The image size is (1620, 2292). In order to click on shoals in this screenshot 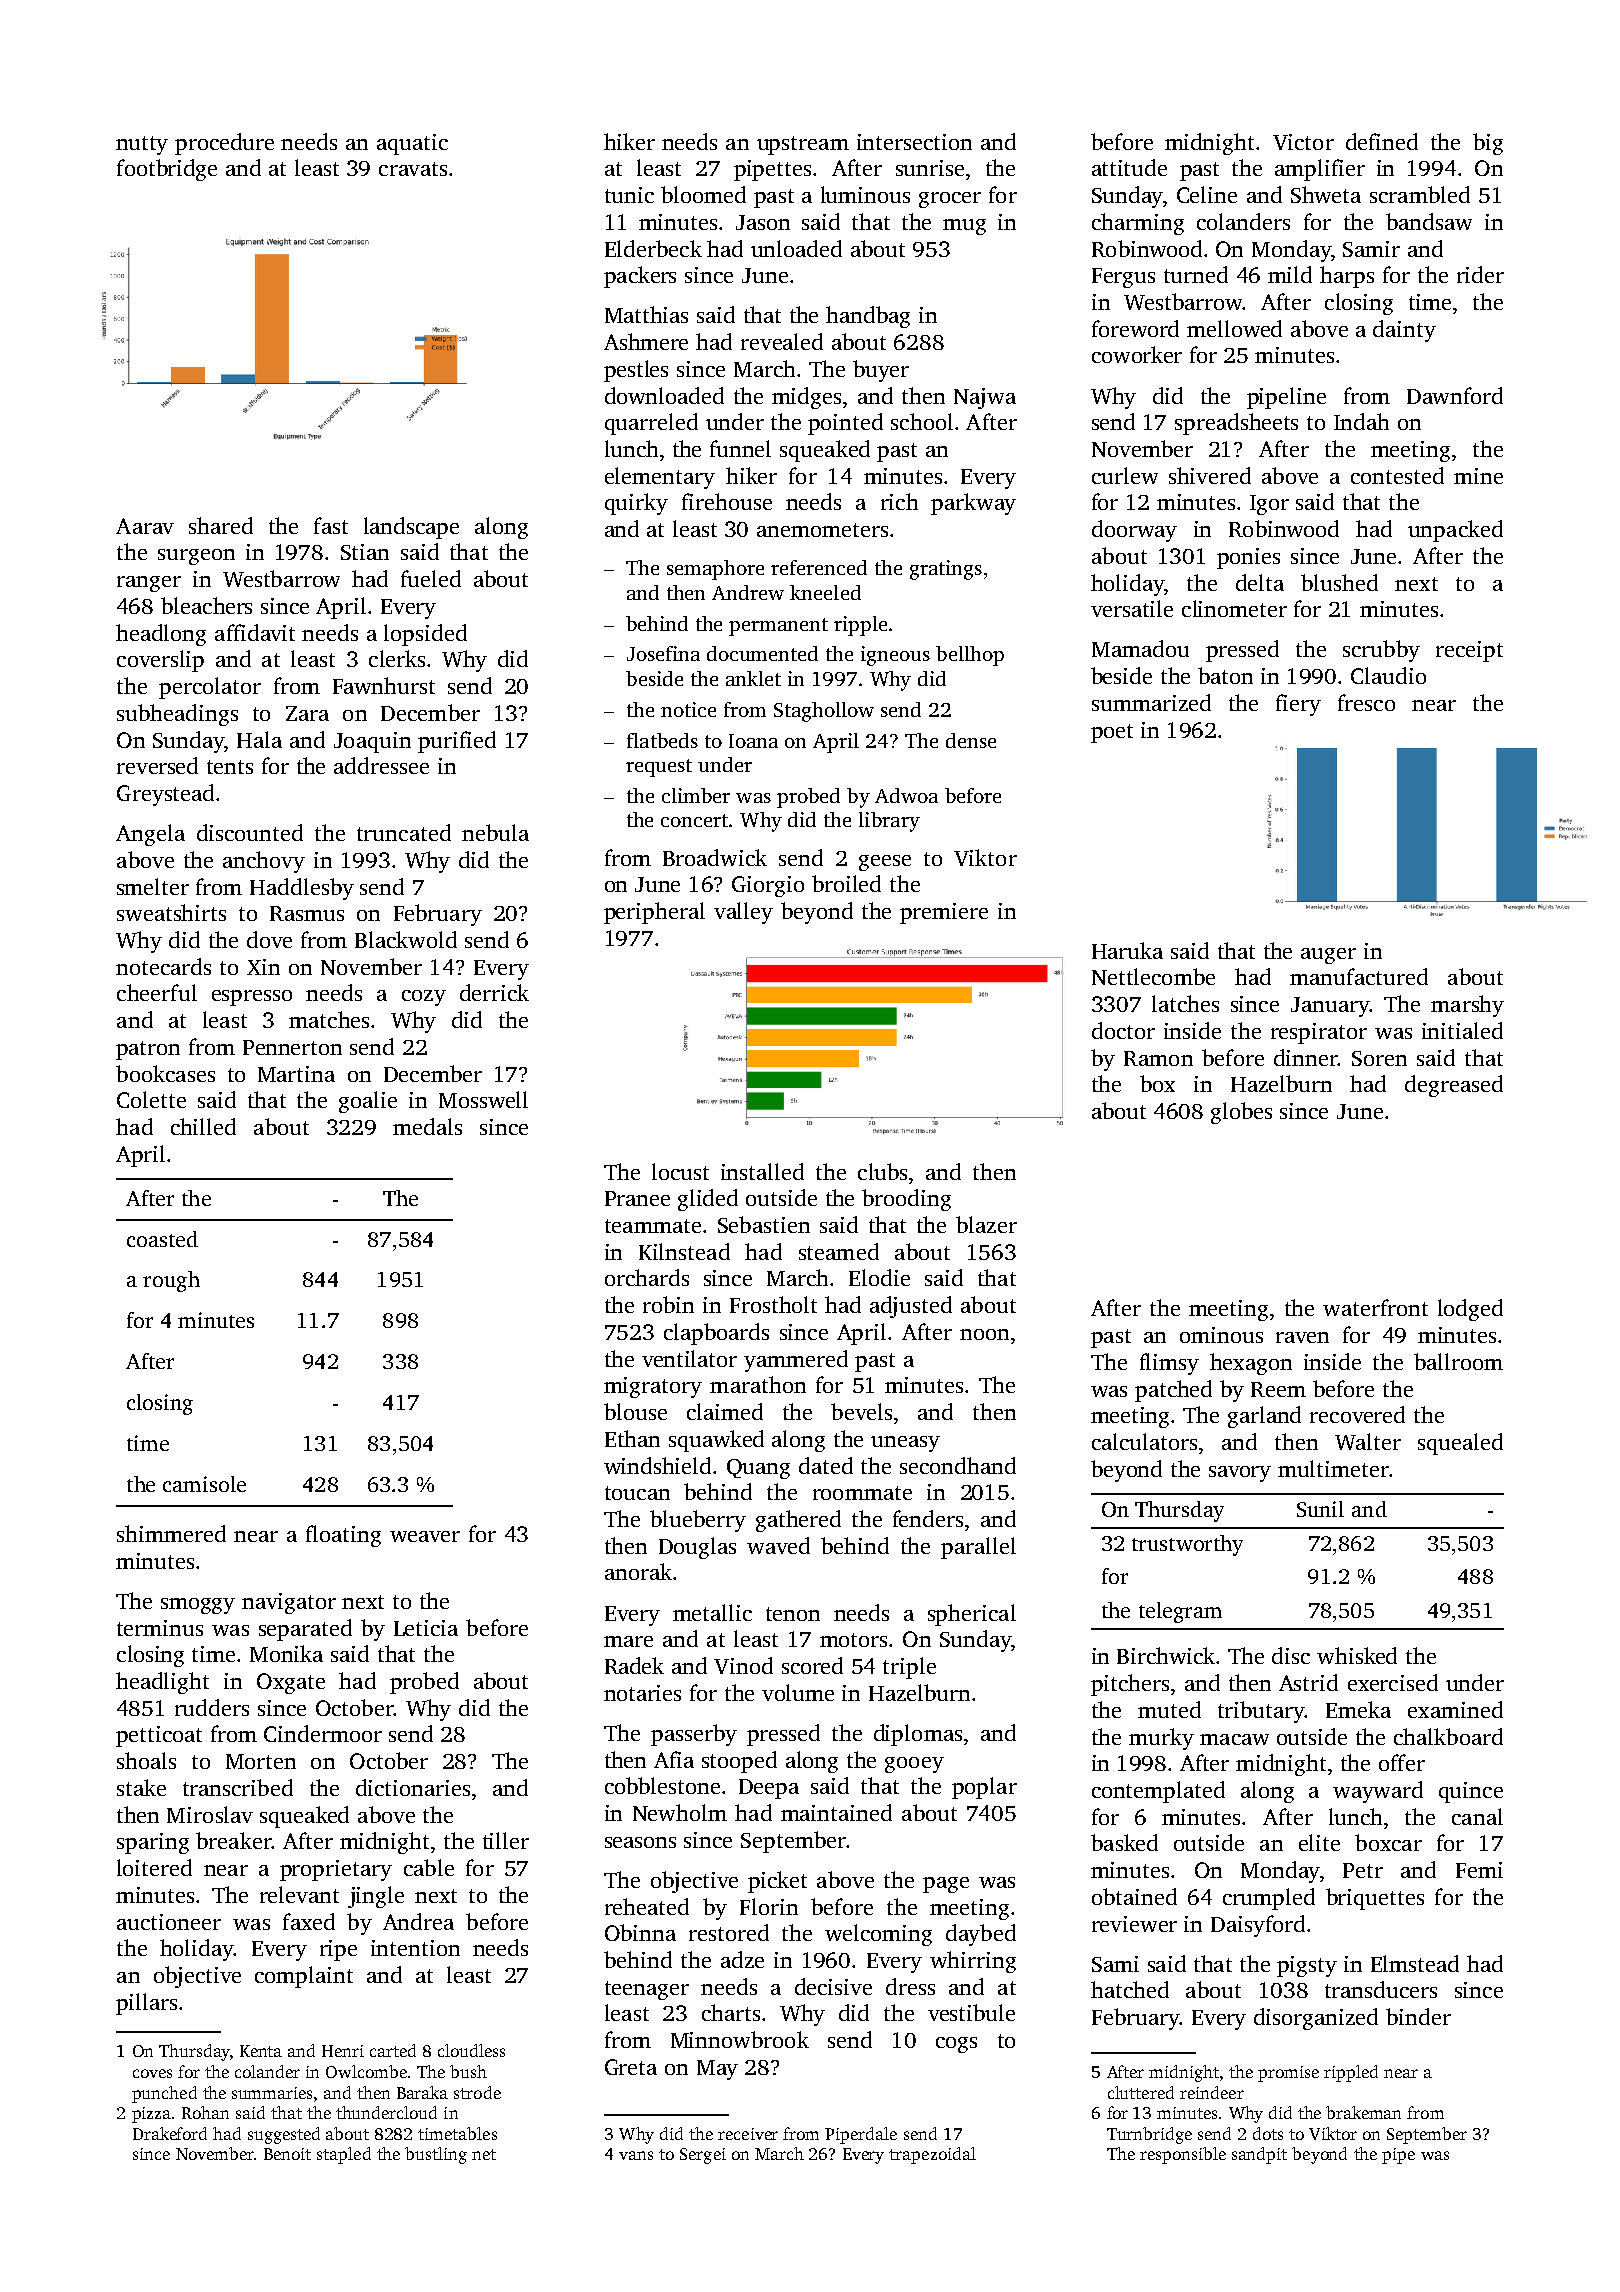, I will do `click(146, 1760)`.
